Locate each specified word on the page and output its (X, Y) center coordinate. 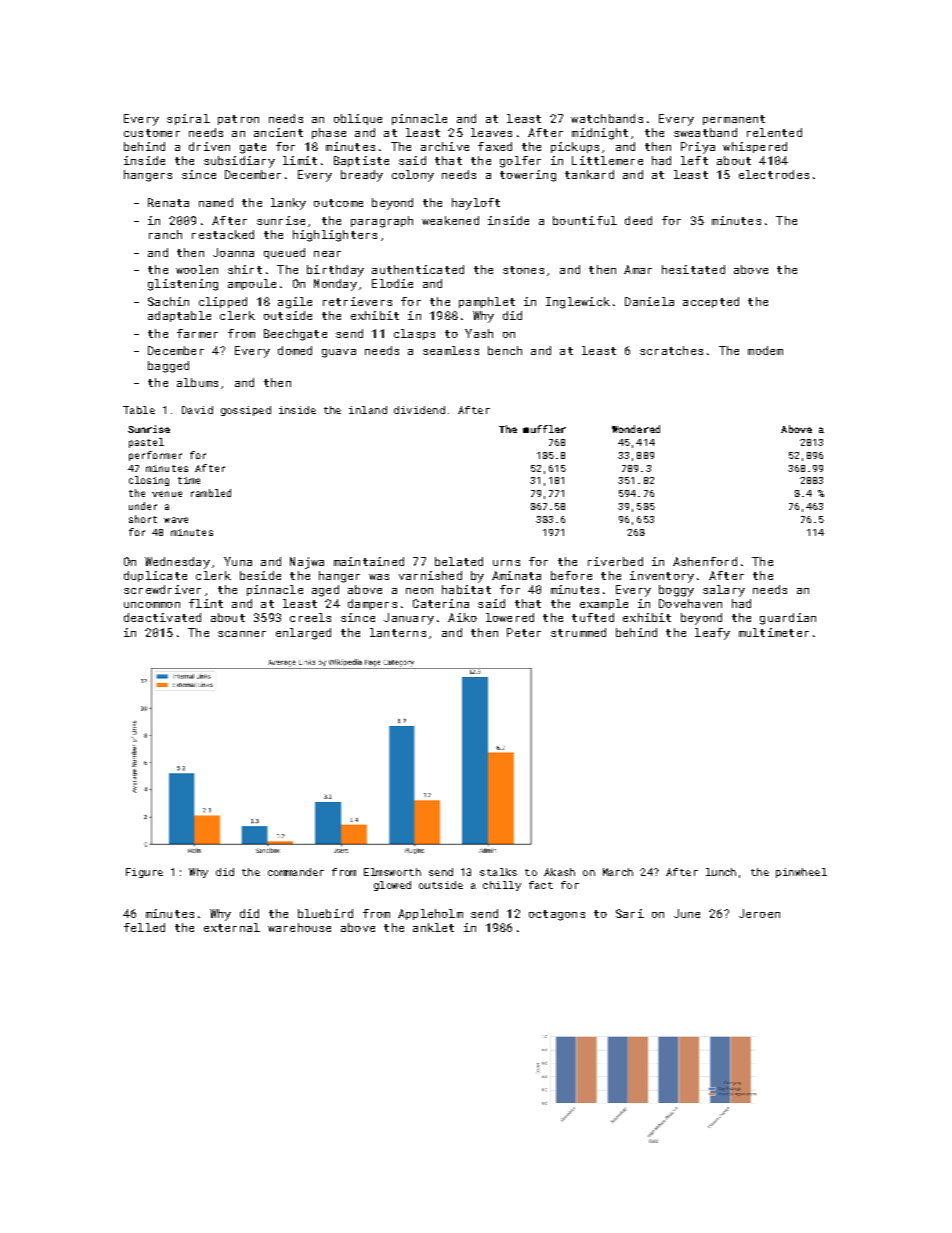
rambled (211, 493)
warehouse (299, 927)
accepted (711, 302)
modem (765, 350)
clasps (414, 334)
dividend (419, 410)
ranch (165, 234)
